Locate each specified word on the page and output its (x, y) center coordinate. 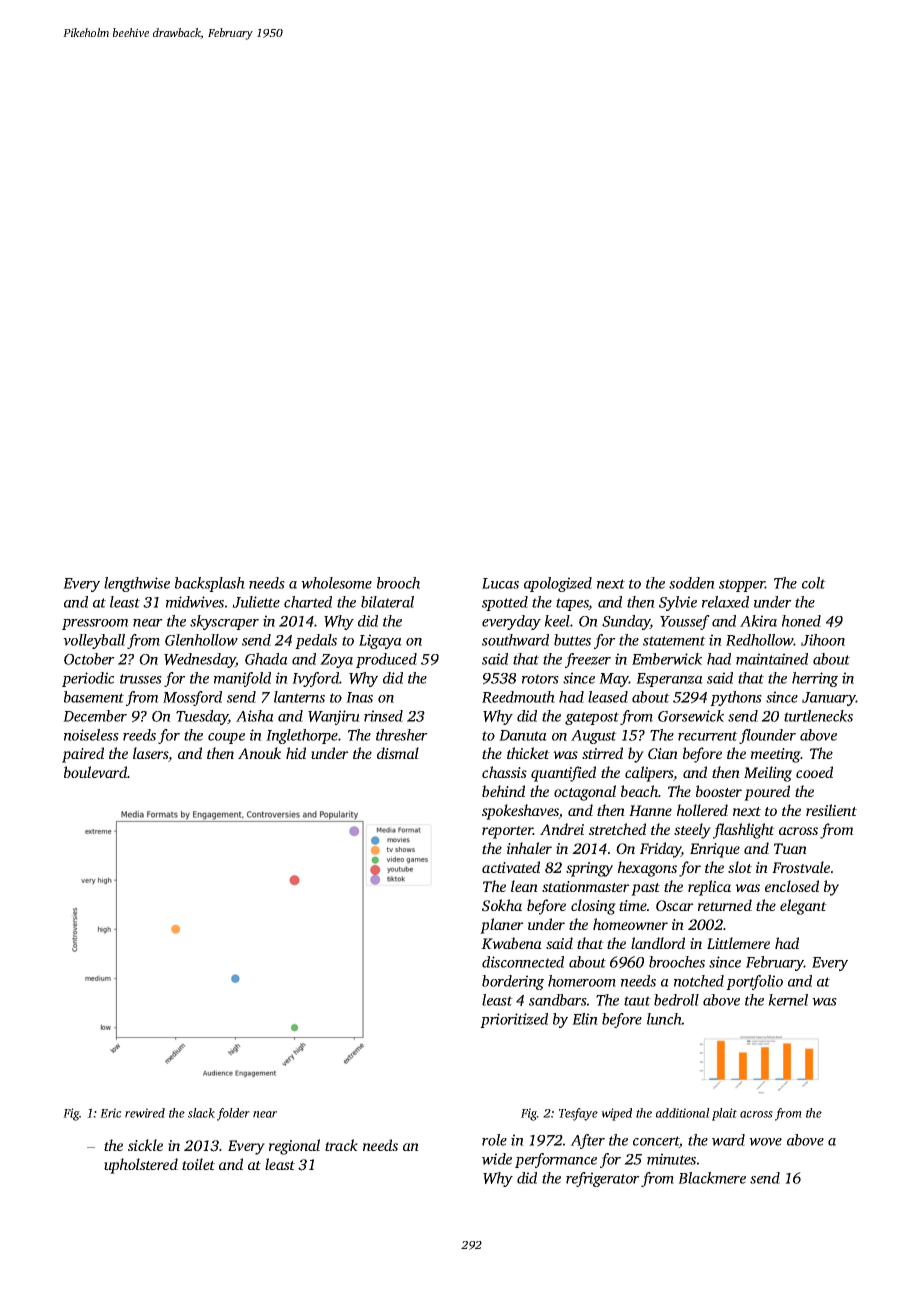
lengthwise (137, 584)
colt (814, 583)
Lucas (500, 583)
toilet (198, 1164)
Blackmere (712, 1178)
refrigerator (603, 1179)
